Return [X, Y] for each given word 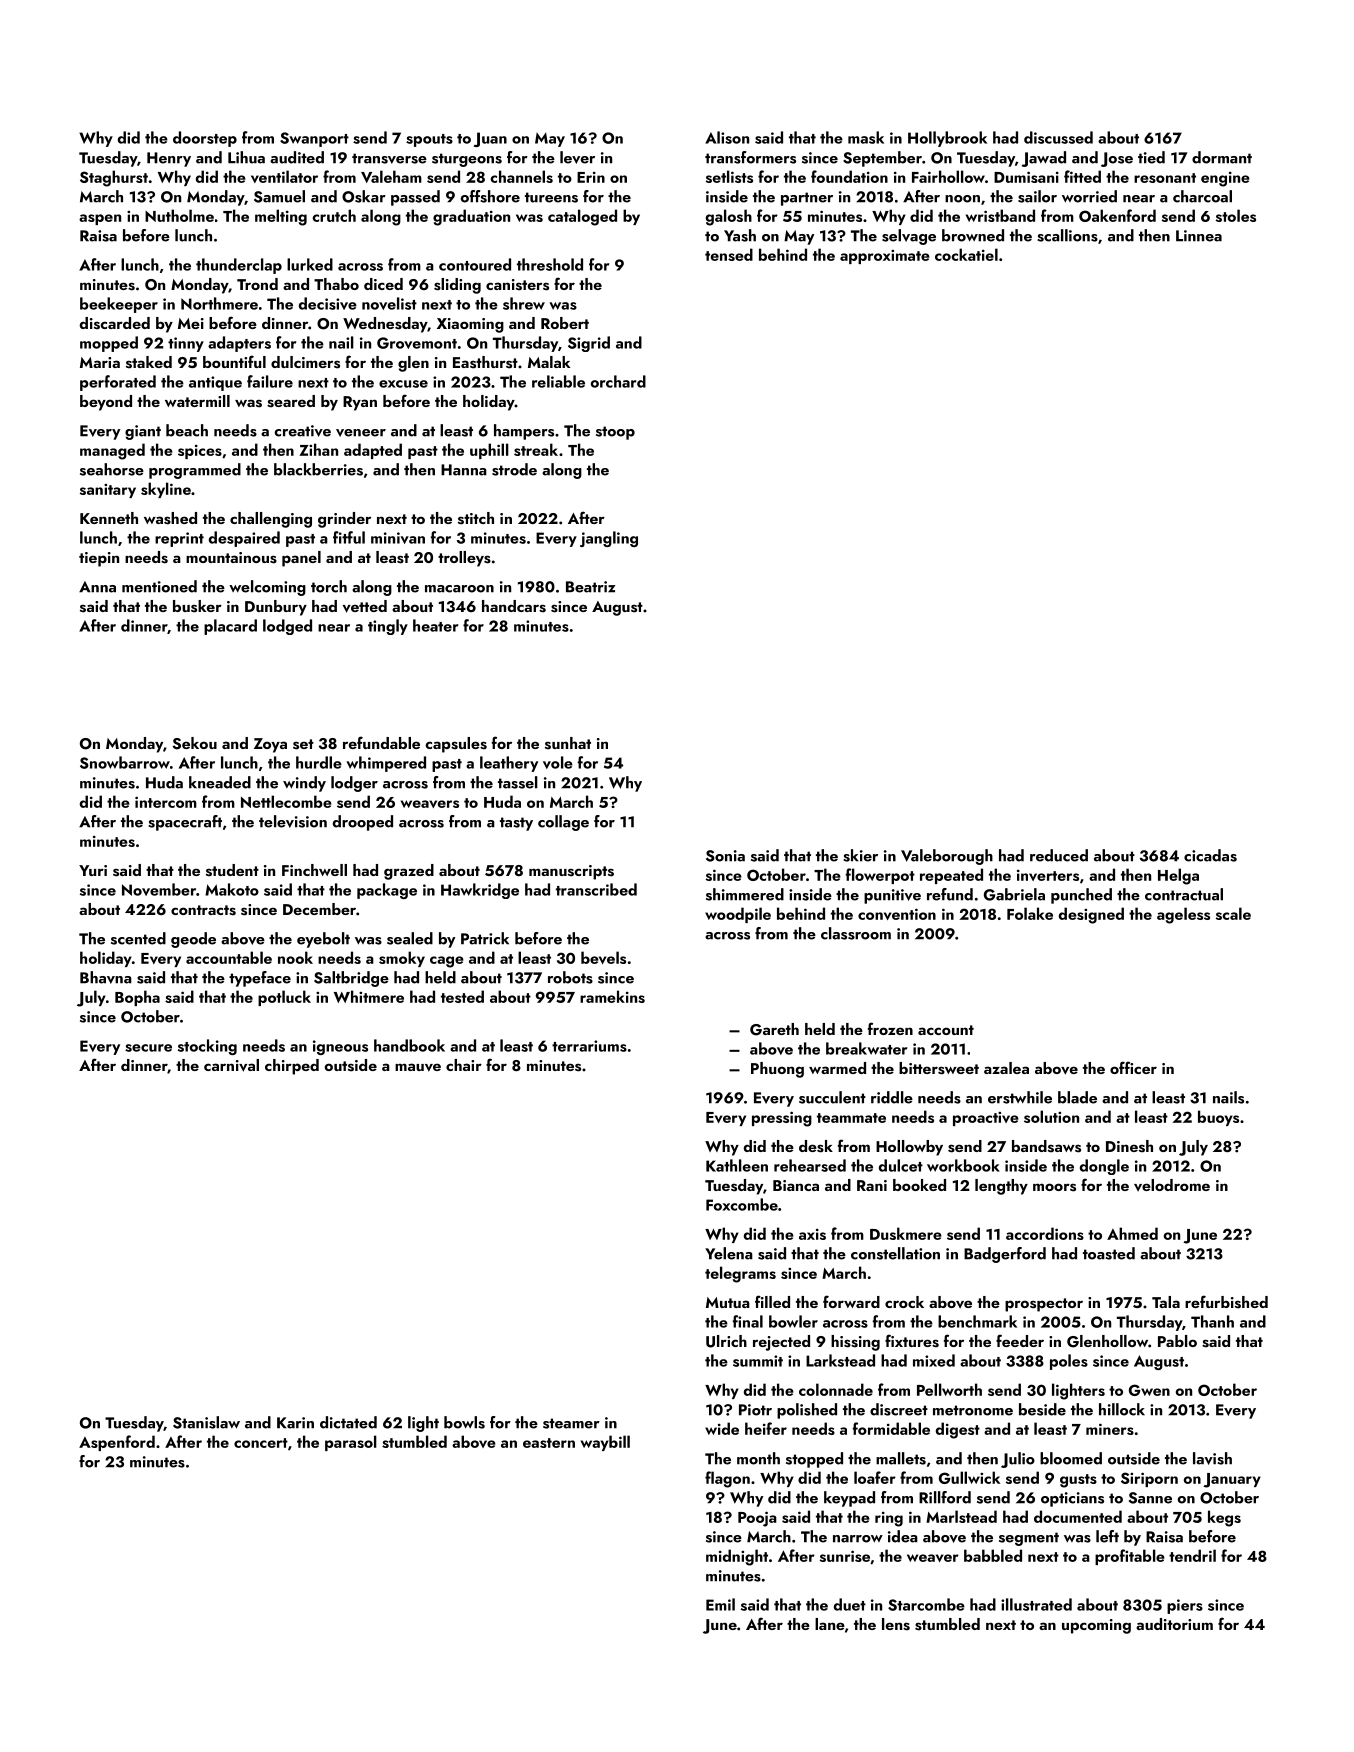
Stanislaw [206, 1422]
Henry [169, 159]
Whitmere [369, 996]
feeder [1020, 1340]
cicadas [1210, 855]
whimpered [386, 764]
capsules [456, 745]
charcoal [1202, 196]
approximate [885, 257]
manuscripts [571, 872]
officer [1133, 1067]
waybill [605, 1443]
